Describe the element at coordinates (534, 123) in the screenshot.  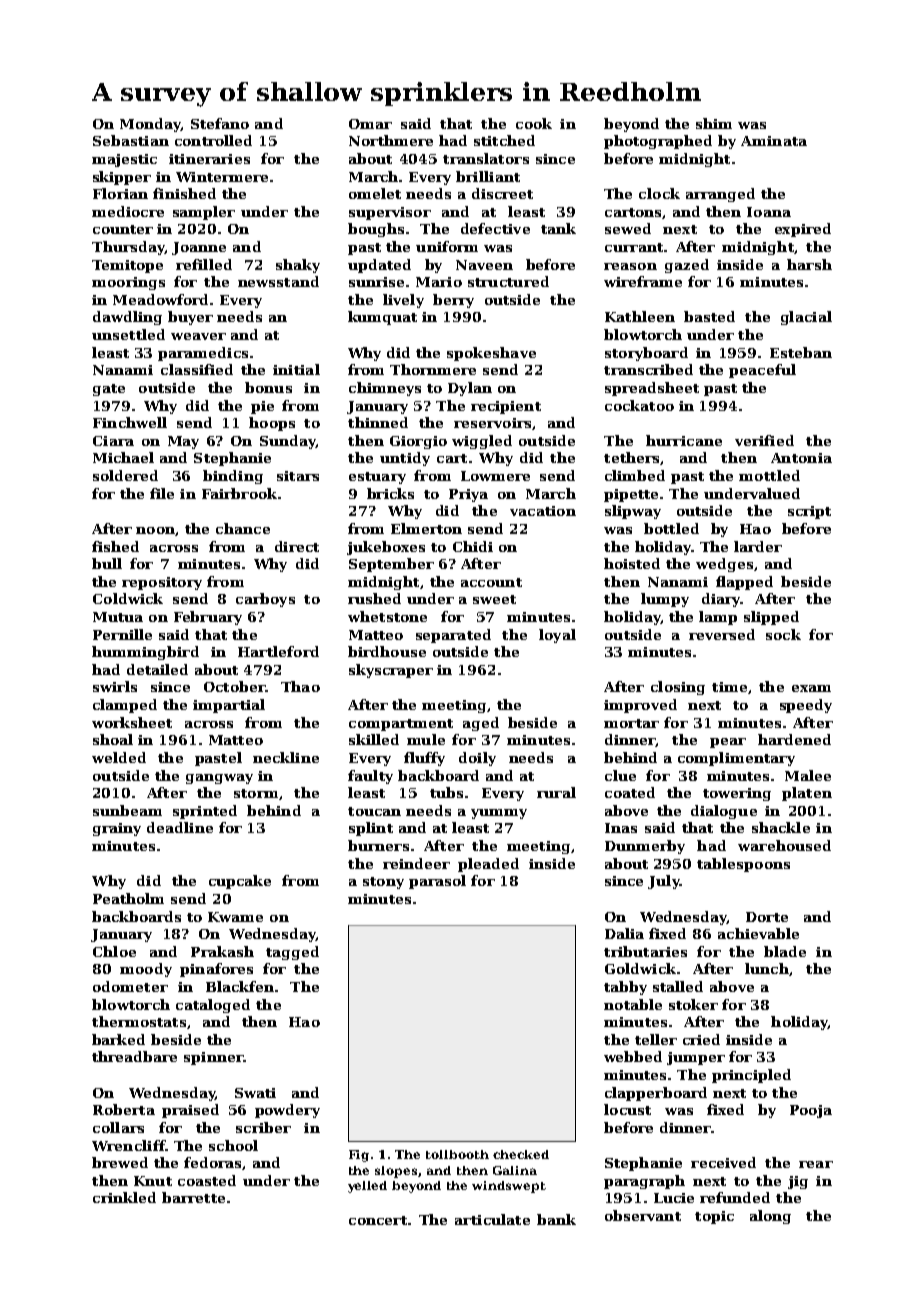
I see `cook` at that location.
